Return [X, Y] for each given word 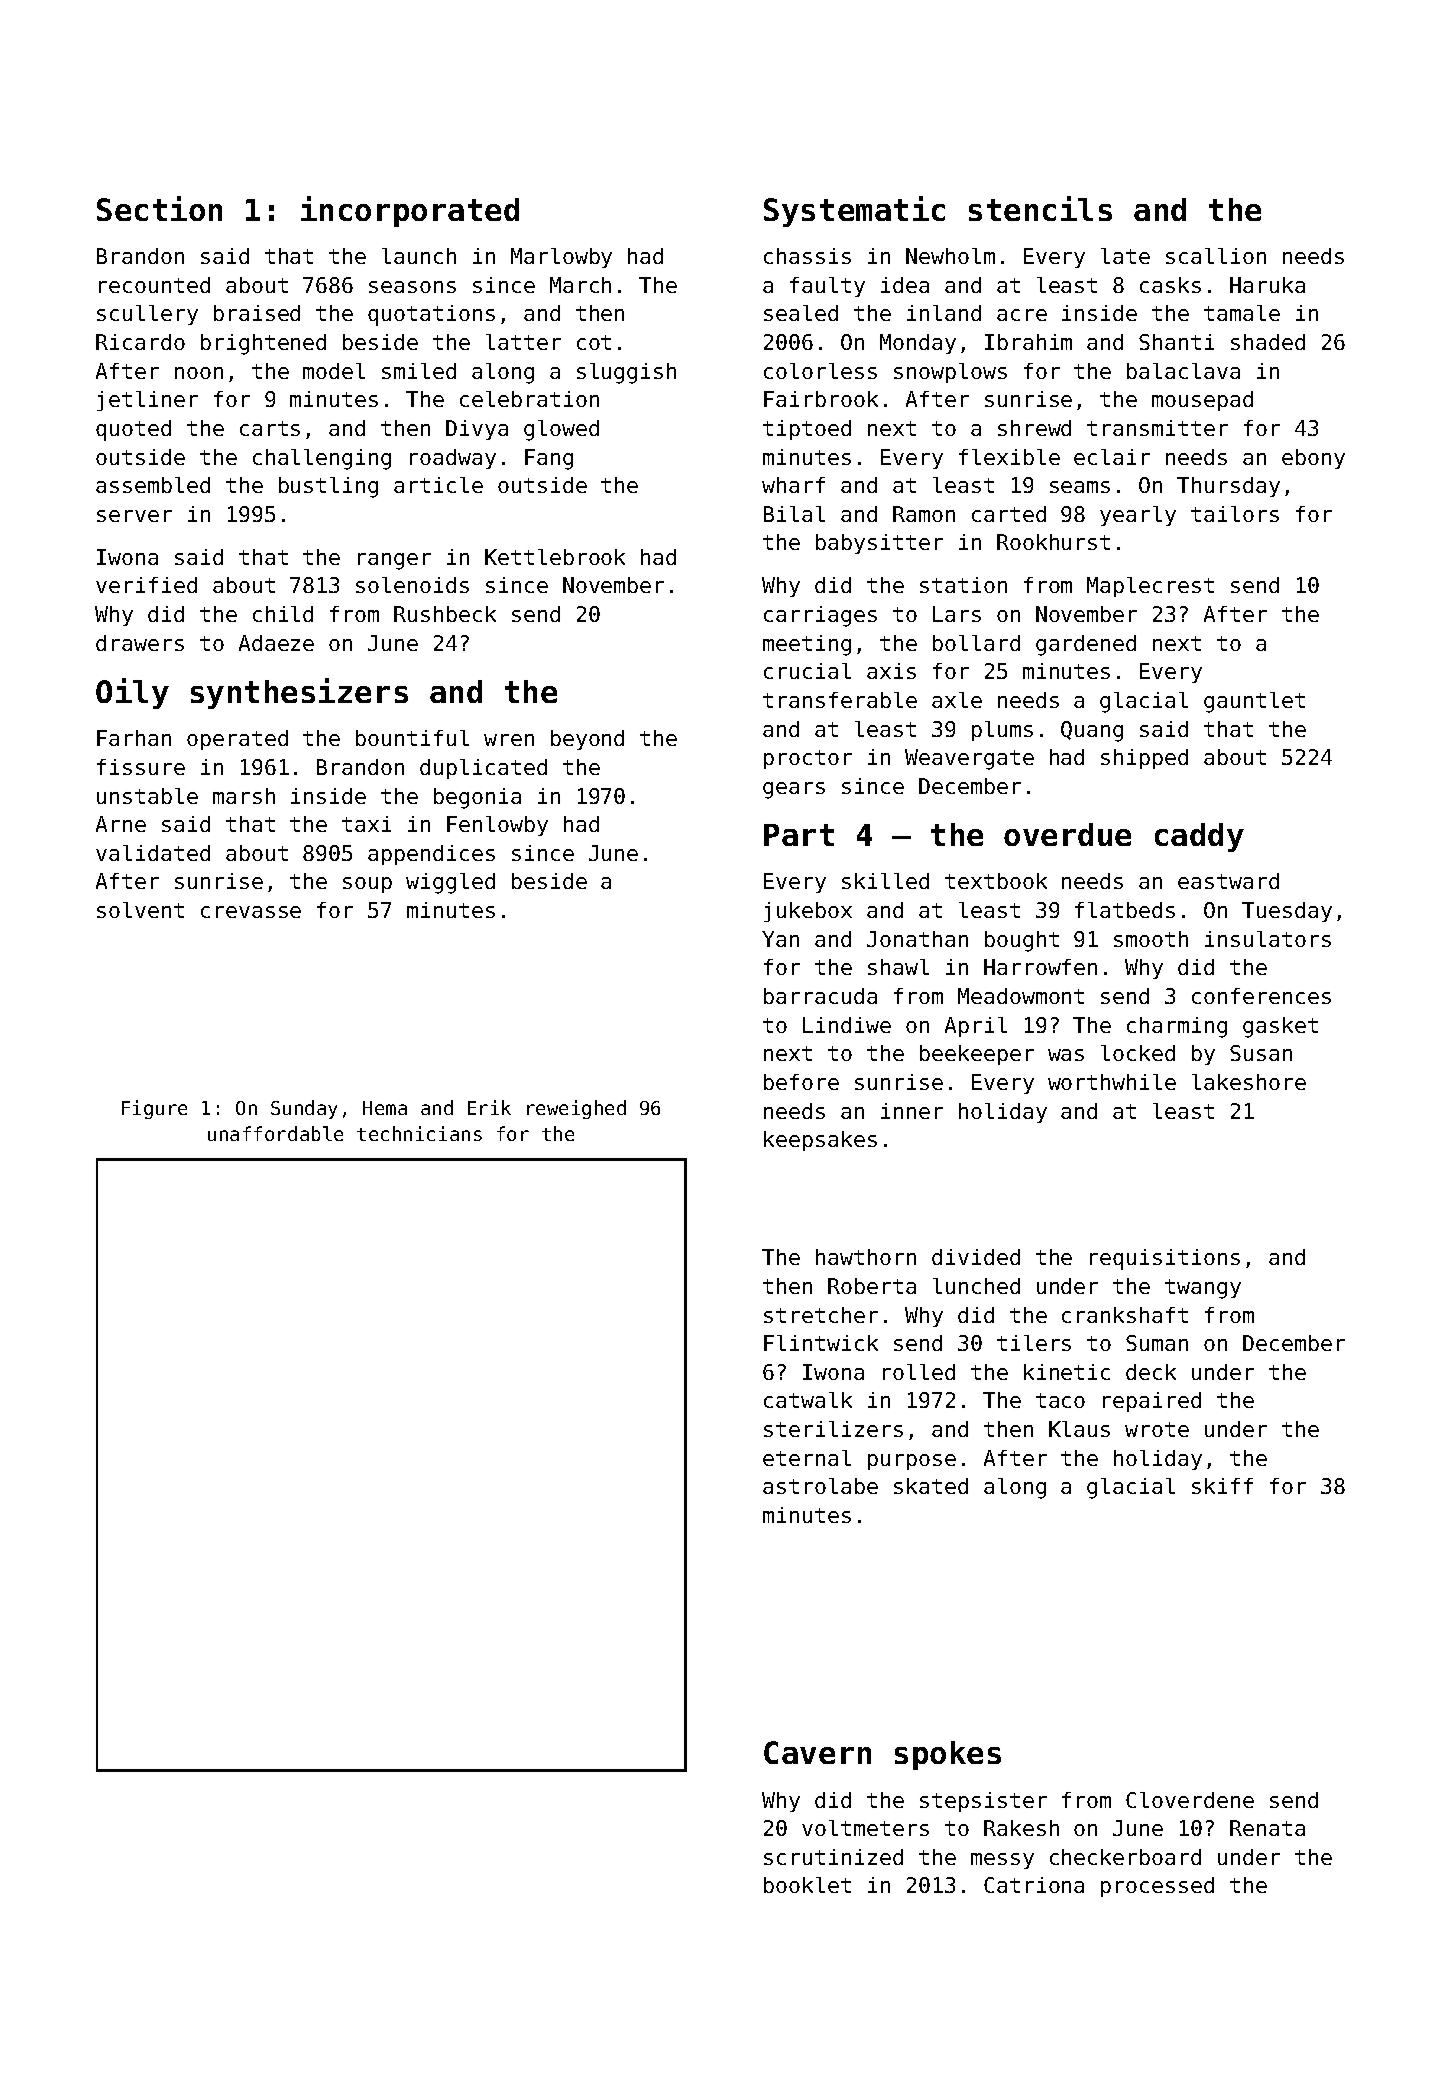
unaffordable [275, 1133]
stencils [1040, 208]
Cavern [817, 1752]
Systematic [854, 211]
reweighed [576, 1109]
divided [976, 1257]
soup [367, 885]
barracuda [820, 996]
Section [159, 208]
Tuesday [1287, 912]
